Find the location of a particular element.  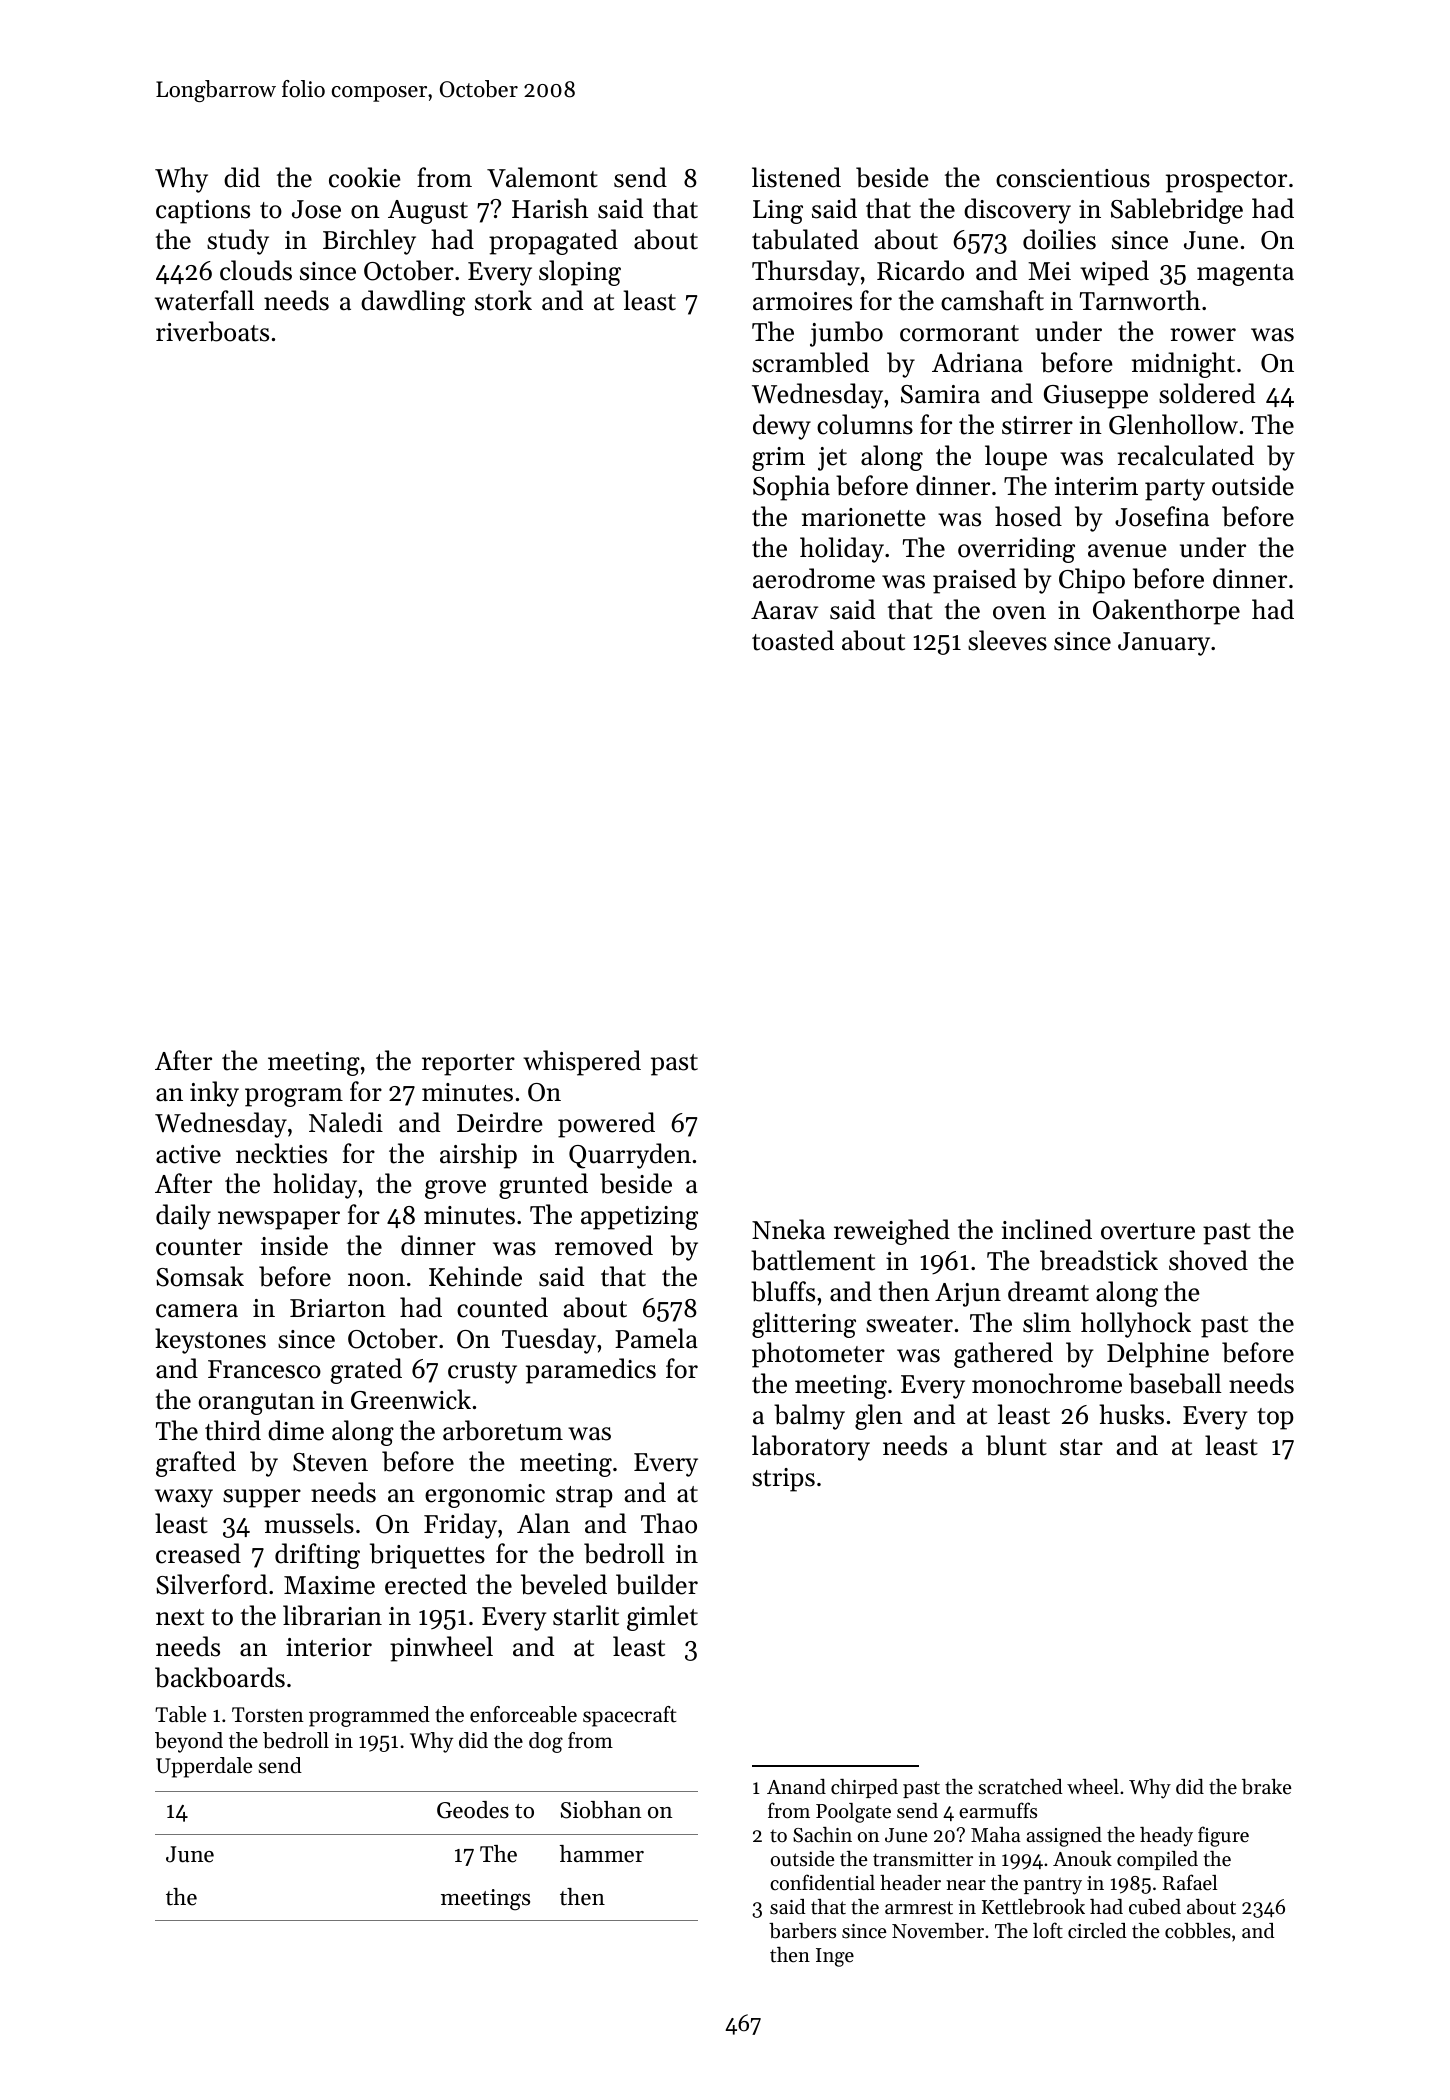

cookie is located at coordinates (365, 177).
